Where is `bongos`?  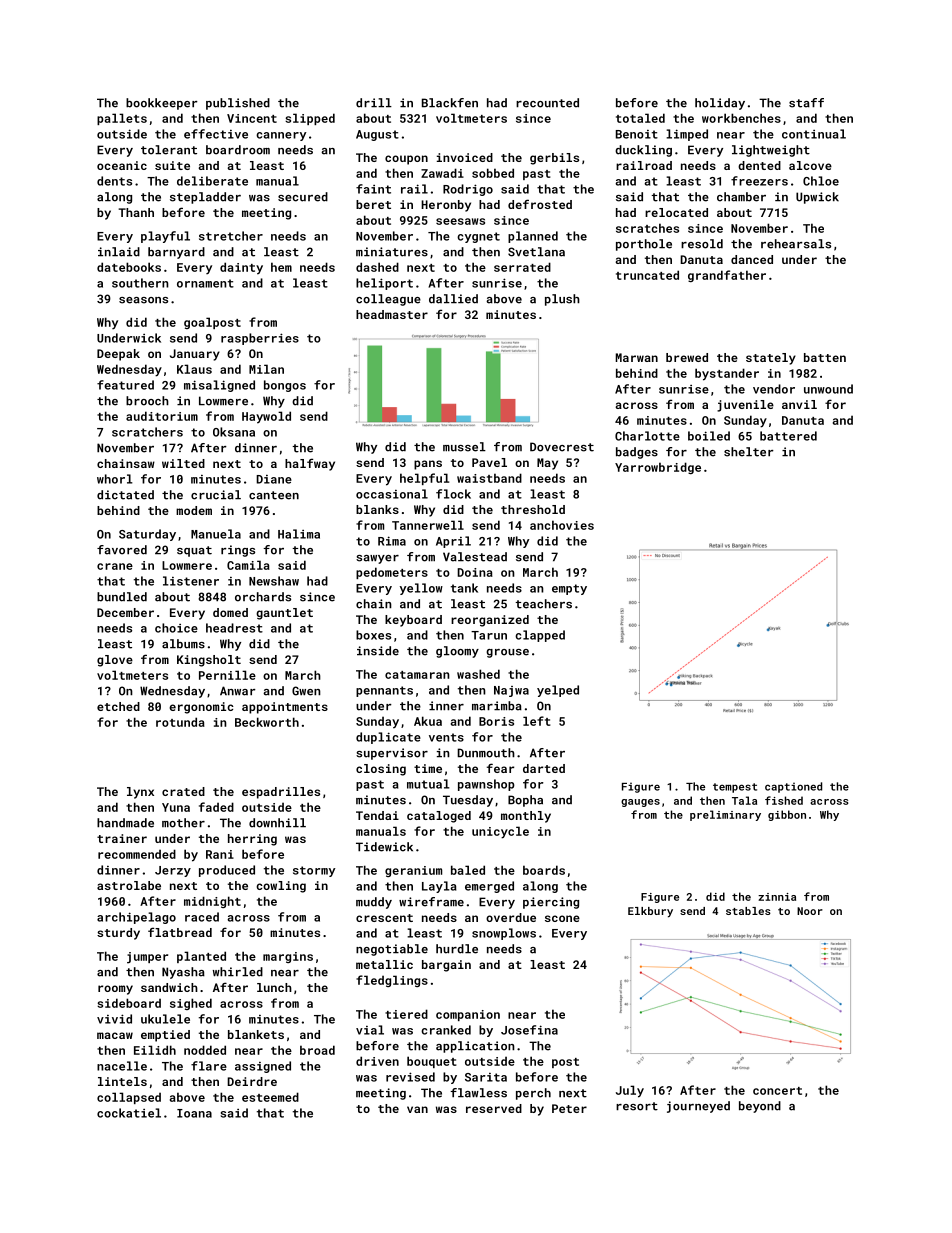
bongos is located at coordinates (285, 386).
